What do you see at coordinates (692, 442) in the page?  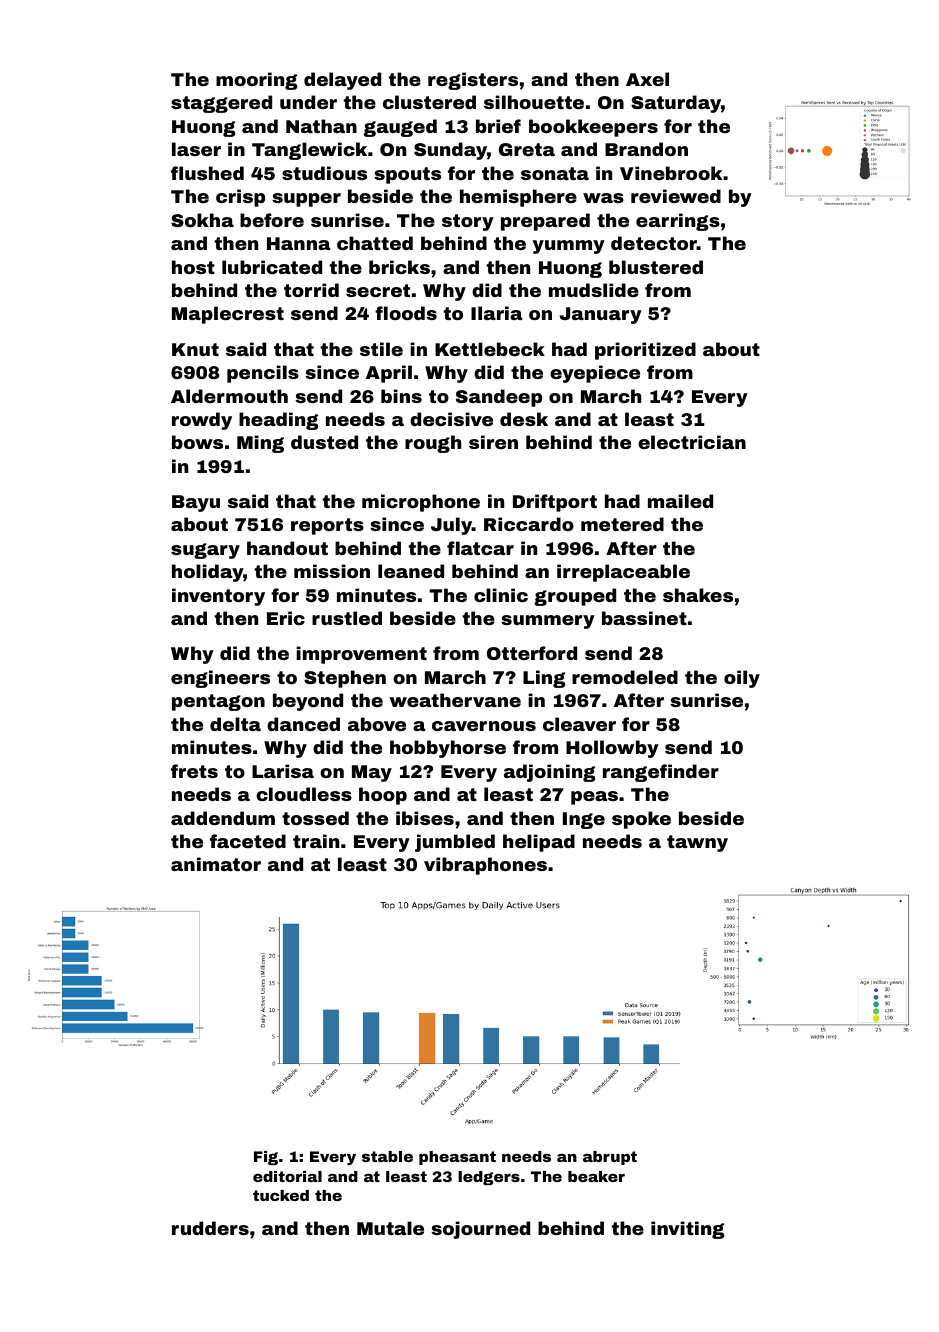 I see `electrician` at bounding box center [692, 442].
